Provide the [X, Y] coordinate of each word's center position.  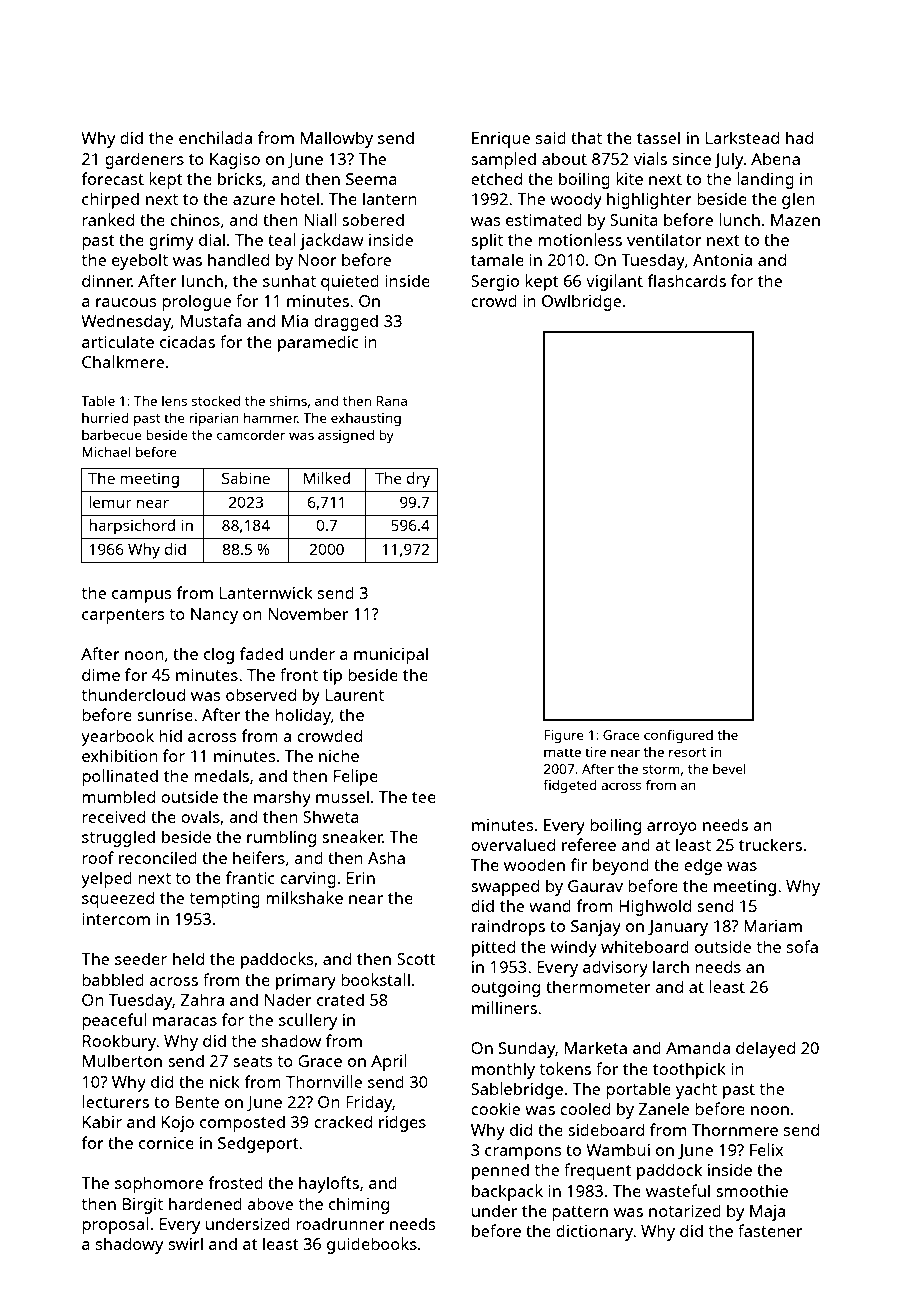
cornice [166, 1143]
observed [261, 694]
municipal [391, 655]
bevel [729, 768]
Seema [371, 179]
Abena [775, 158]
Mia [295, 321]
